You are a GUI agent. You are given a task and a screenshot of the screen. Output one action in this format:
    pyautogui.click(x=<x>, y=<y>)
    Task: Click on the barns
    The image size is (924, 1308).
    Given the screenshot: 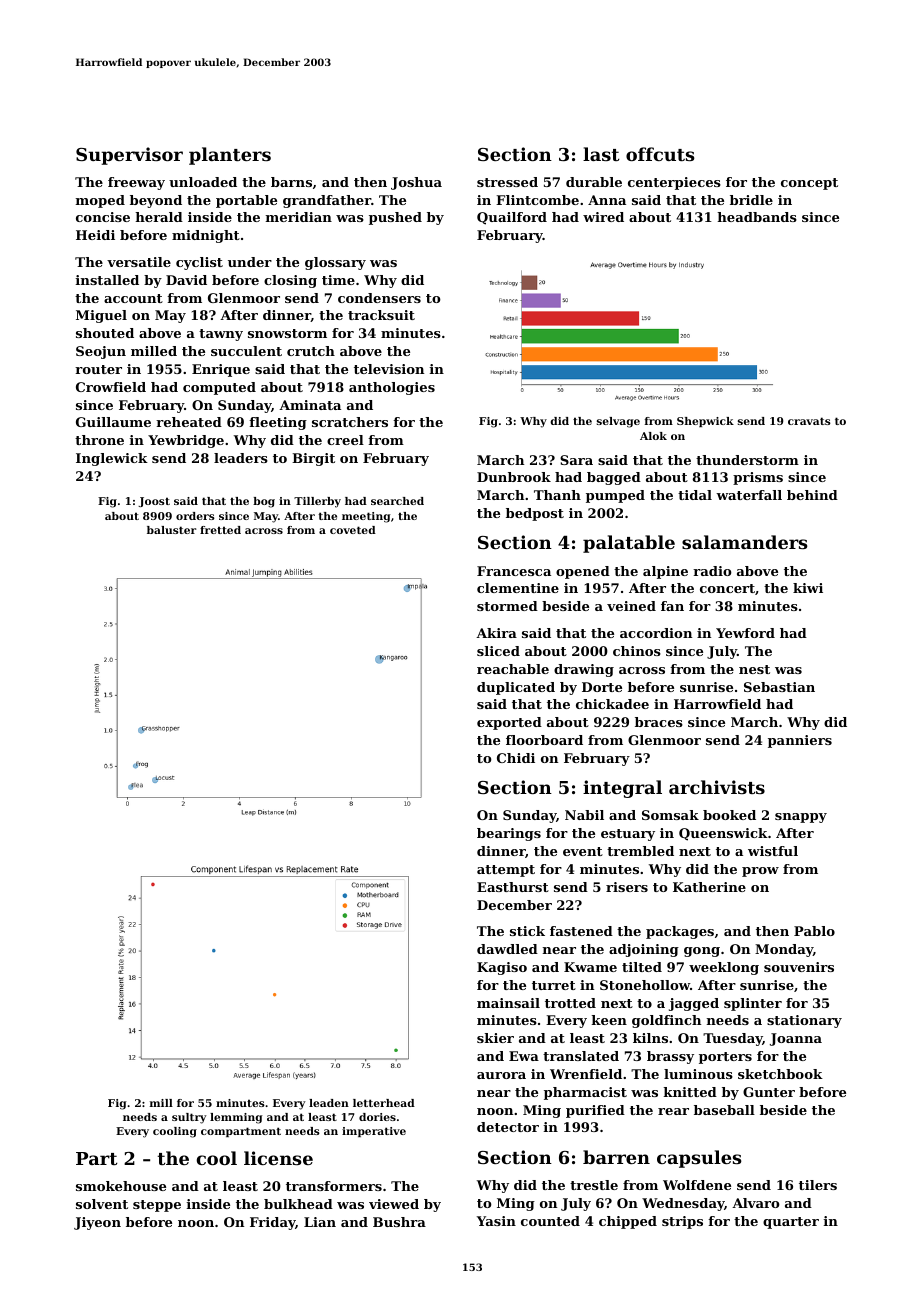 What is the action you would take?
    pyautogui.click(x=291, y=182)
